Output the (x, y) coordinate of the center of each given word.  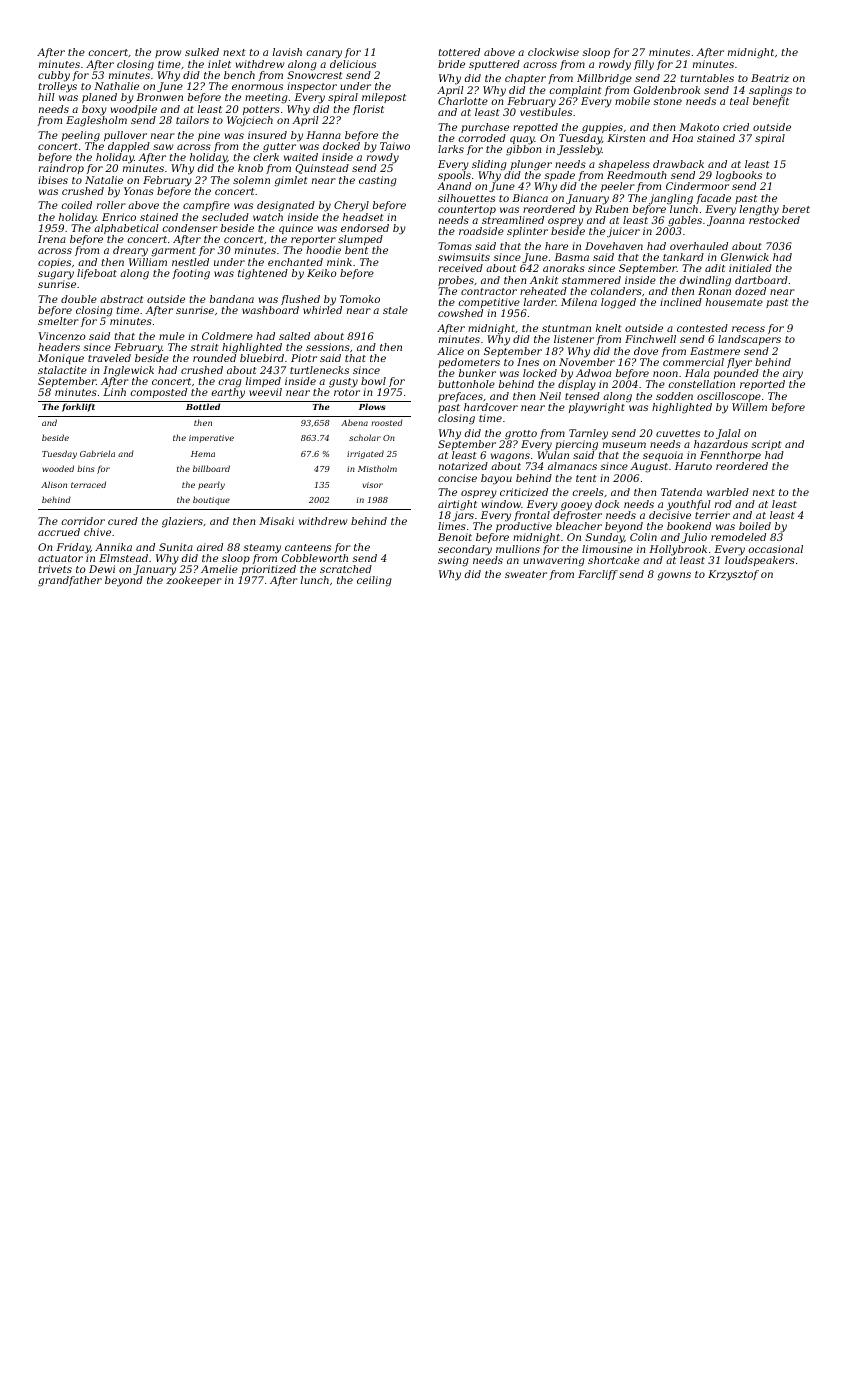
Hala (697, 373)
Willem (749, 407)
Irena (52, 239)
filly (644, 65)
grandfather (70, 581)
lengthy (759, 210)
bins (86, 468)
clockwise (553, 52)
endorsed (365, 228)
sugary (56, 275)
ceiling (374, 581)
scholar (365, 437)
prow (168, 54)
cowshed (460, 313)
